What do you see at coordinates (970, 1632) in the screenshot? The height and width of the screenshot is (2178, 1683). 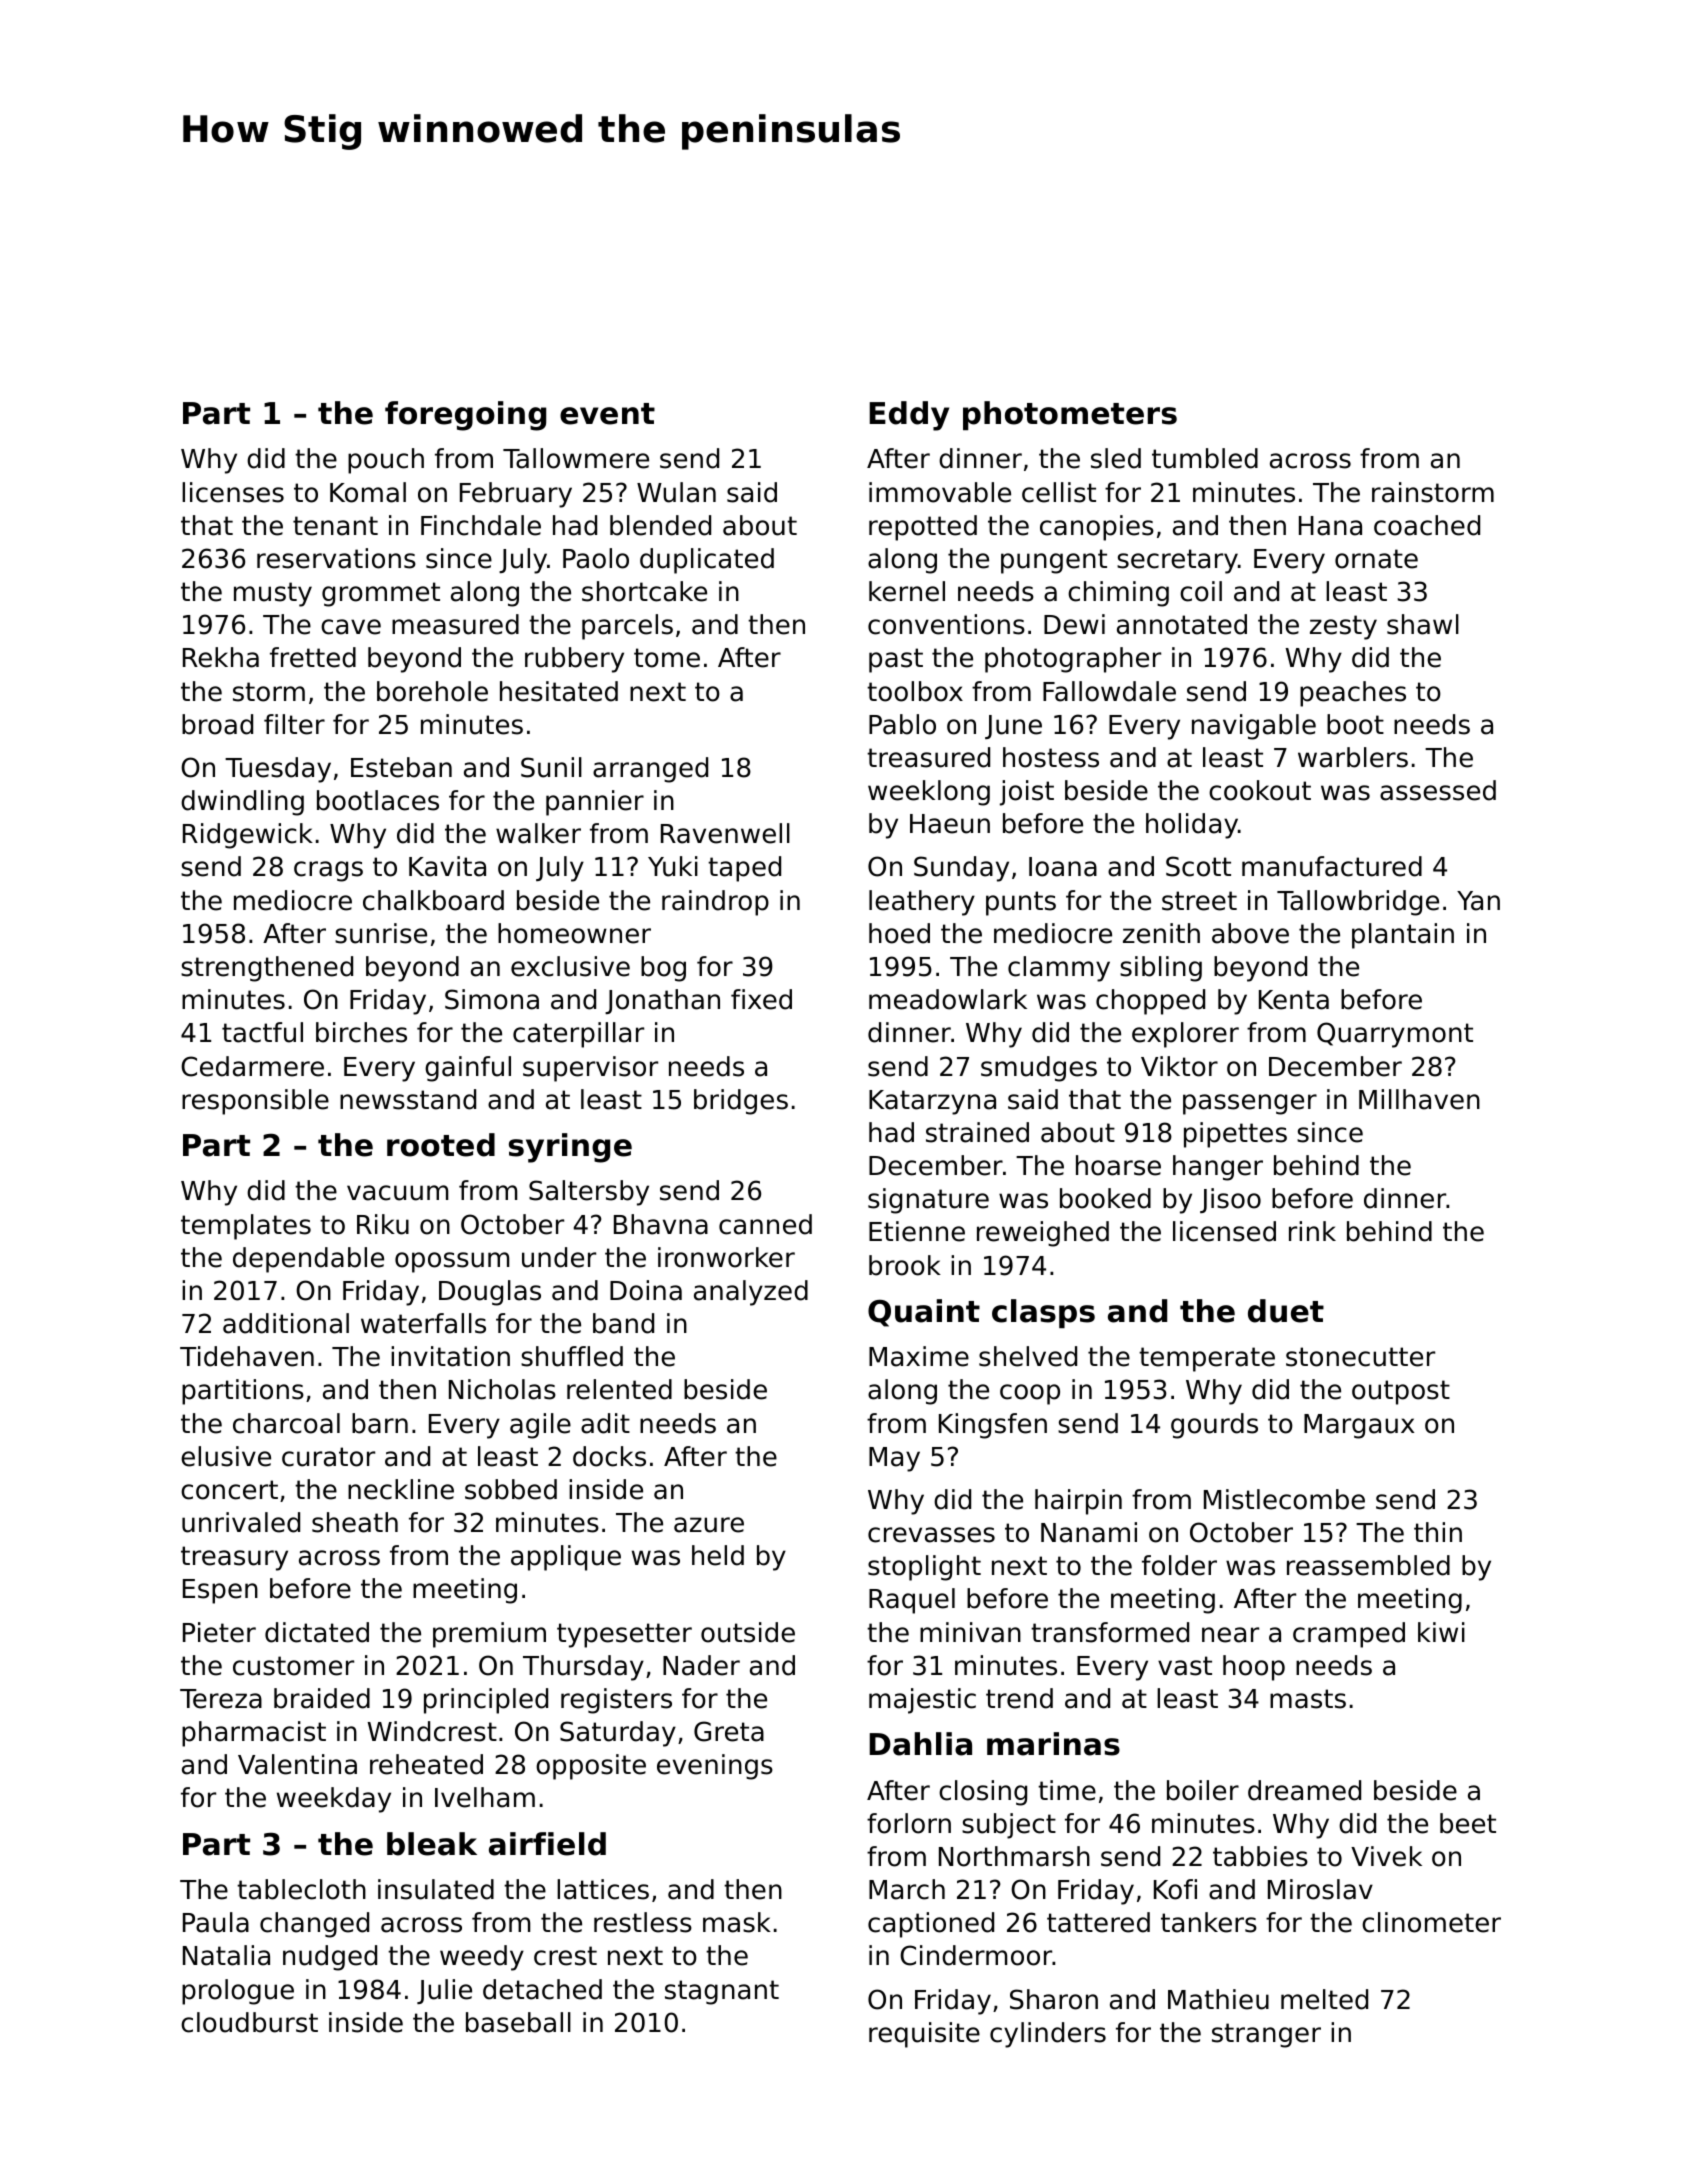 I see `minivan` at bounding box center [970, 1632].
